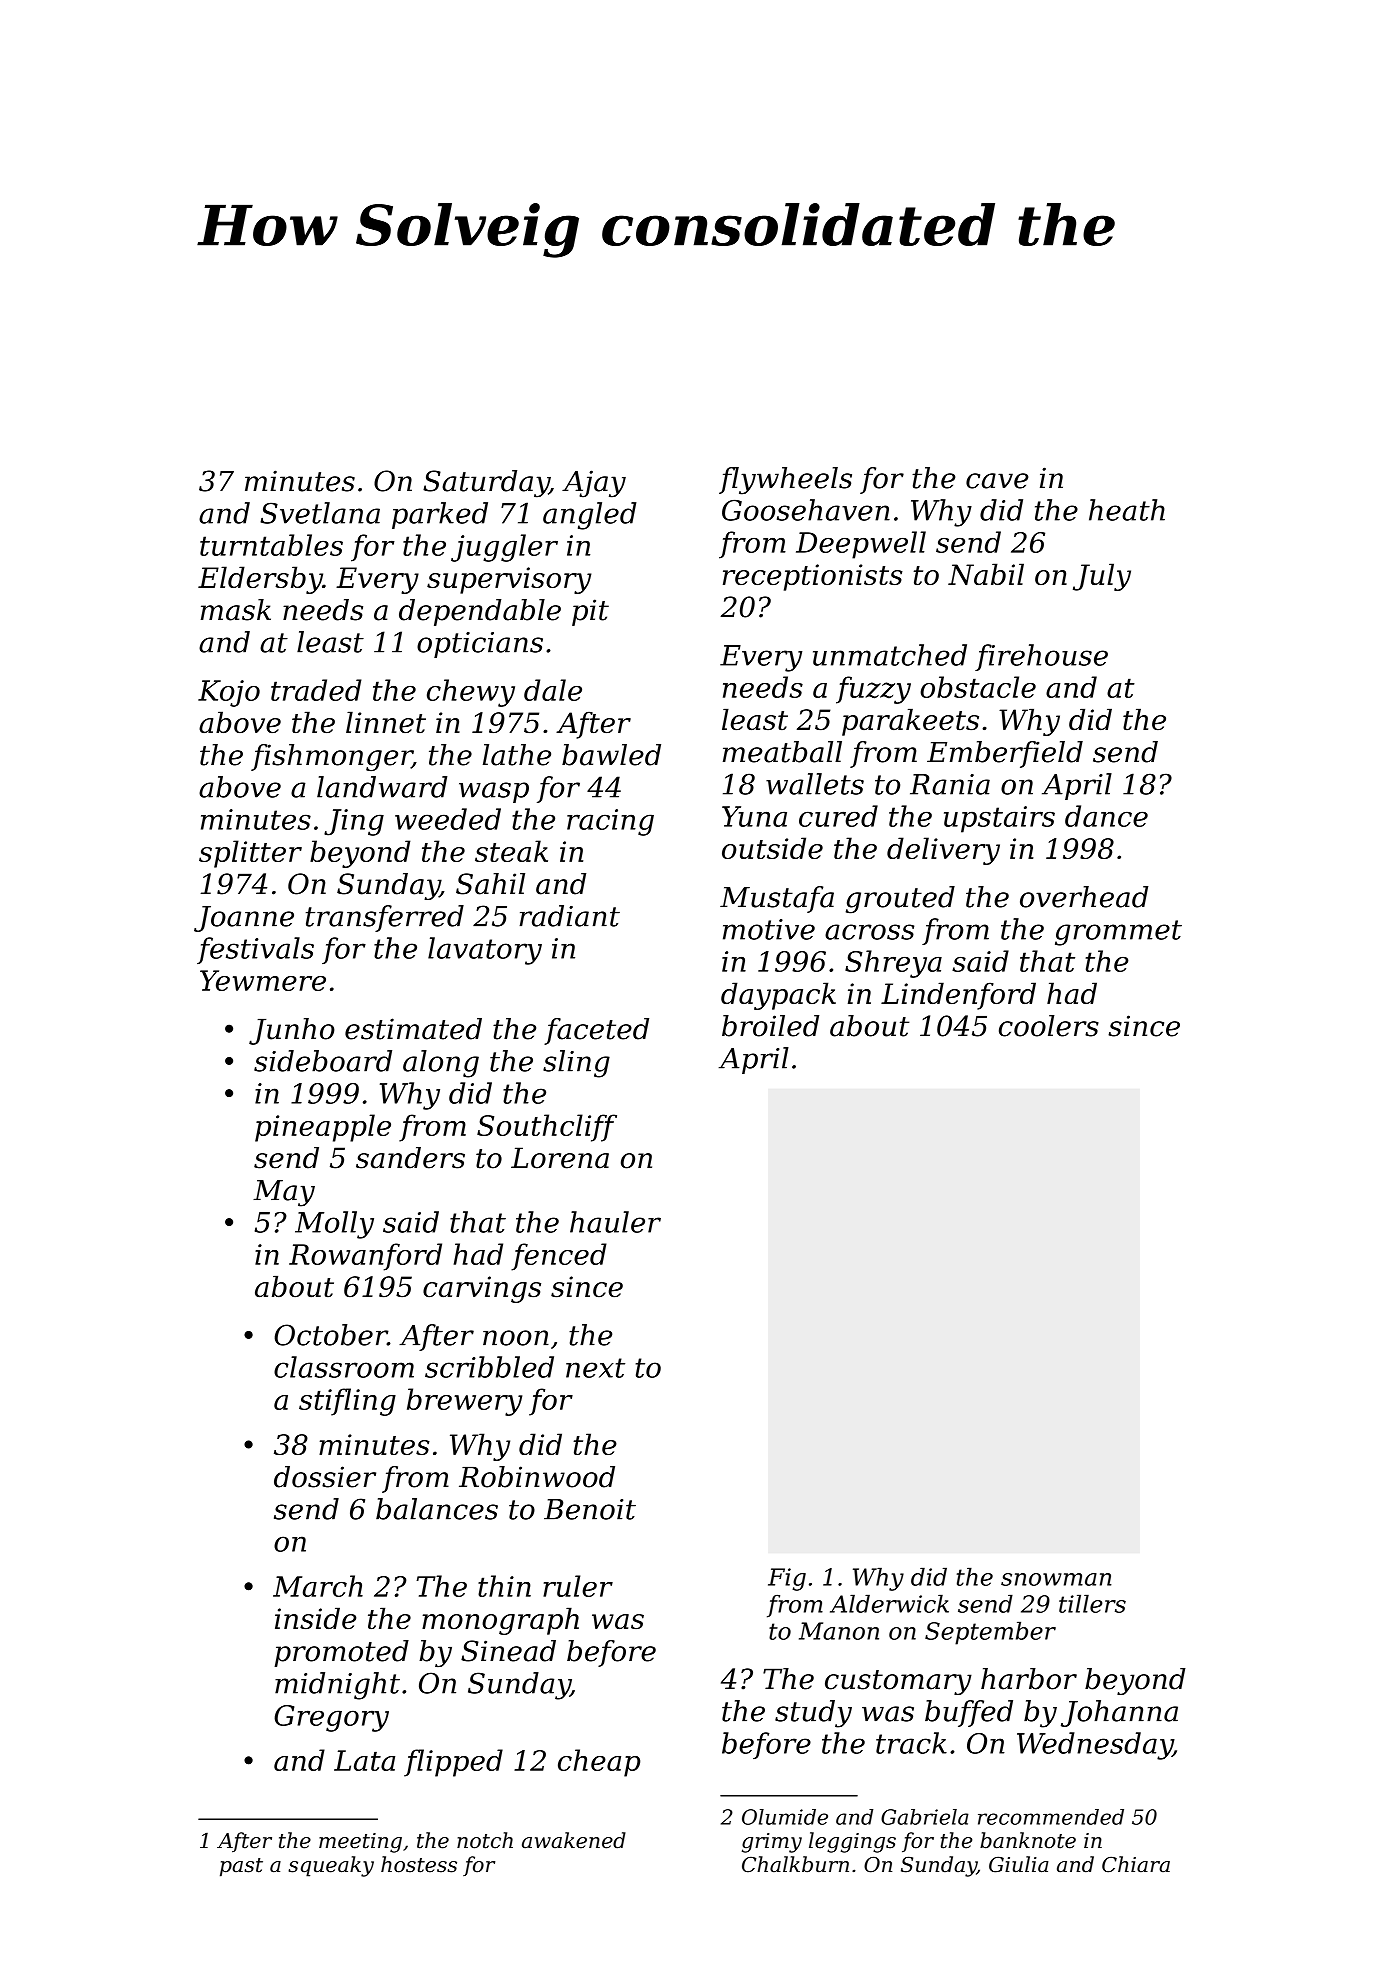 Image resolution: width=1386 pixels, height=1969 pixels. What do you see at coordinates (347, 1402) in the image?
I see `stifling` at bounding box center [347, 1402].
